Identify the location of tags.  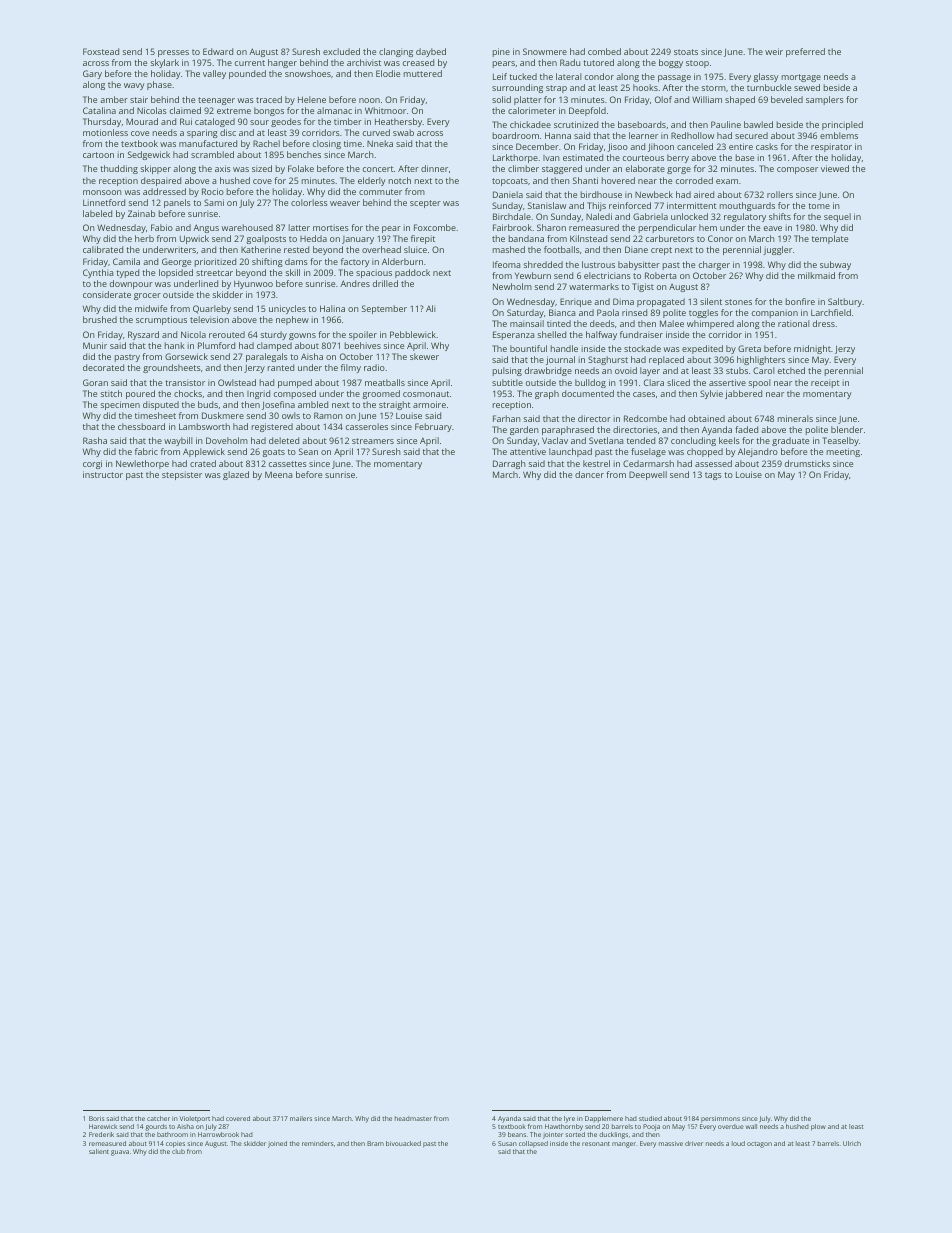
(713, 476).
